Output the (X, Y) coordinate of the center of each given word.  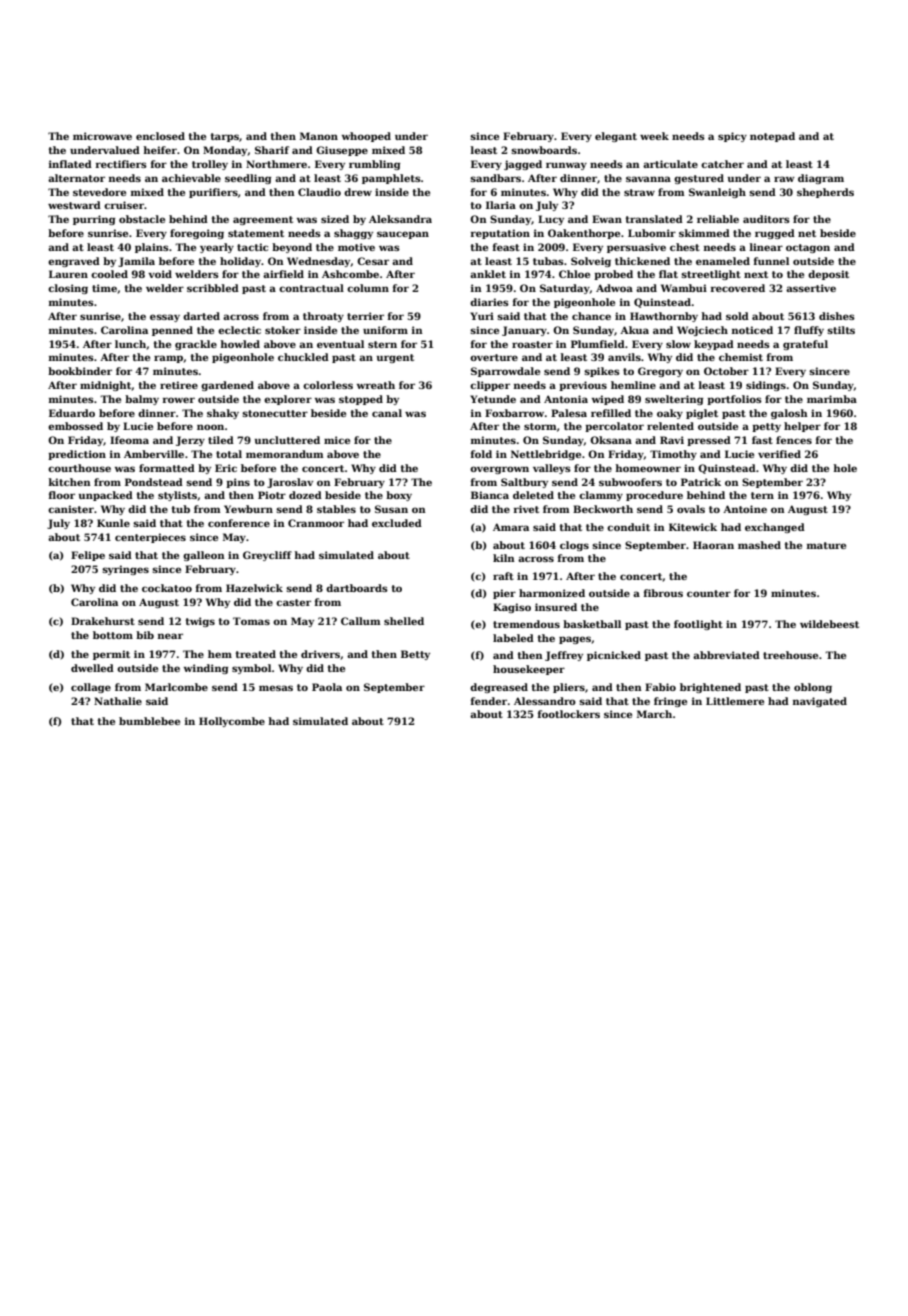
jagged (523, 165)
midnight (105, 386)
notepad (772, 137)
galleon (204, 556)
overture (494, 357)
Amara (511, 527)
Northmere (276, 164)
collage (91, 688)
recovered (738, 288)
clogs (574, 546)
